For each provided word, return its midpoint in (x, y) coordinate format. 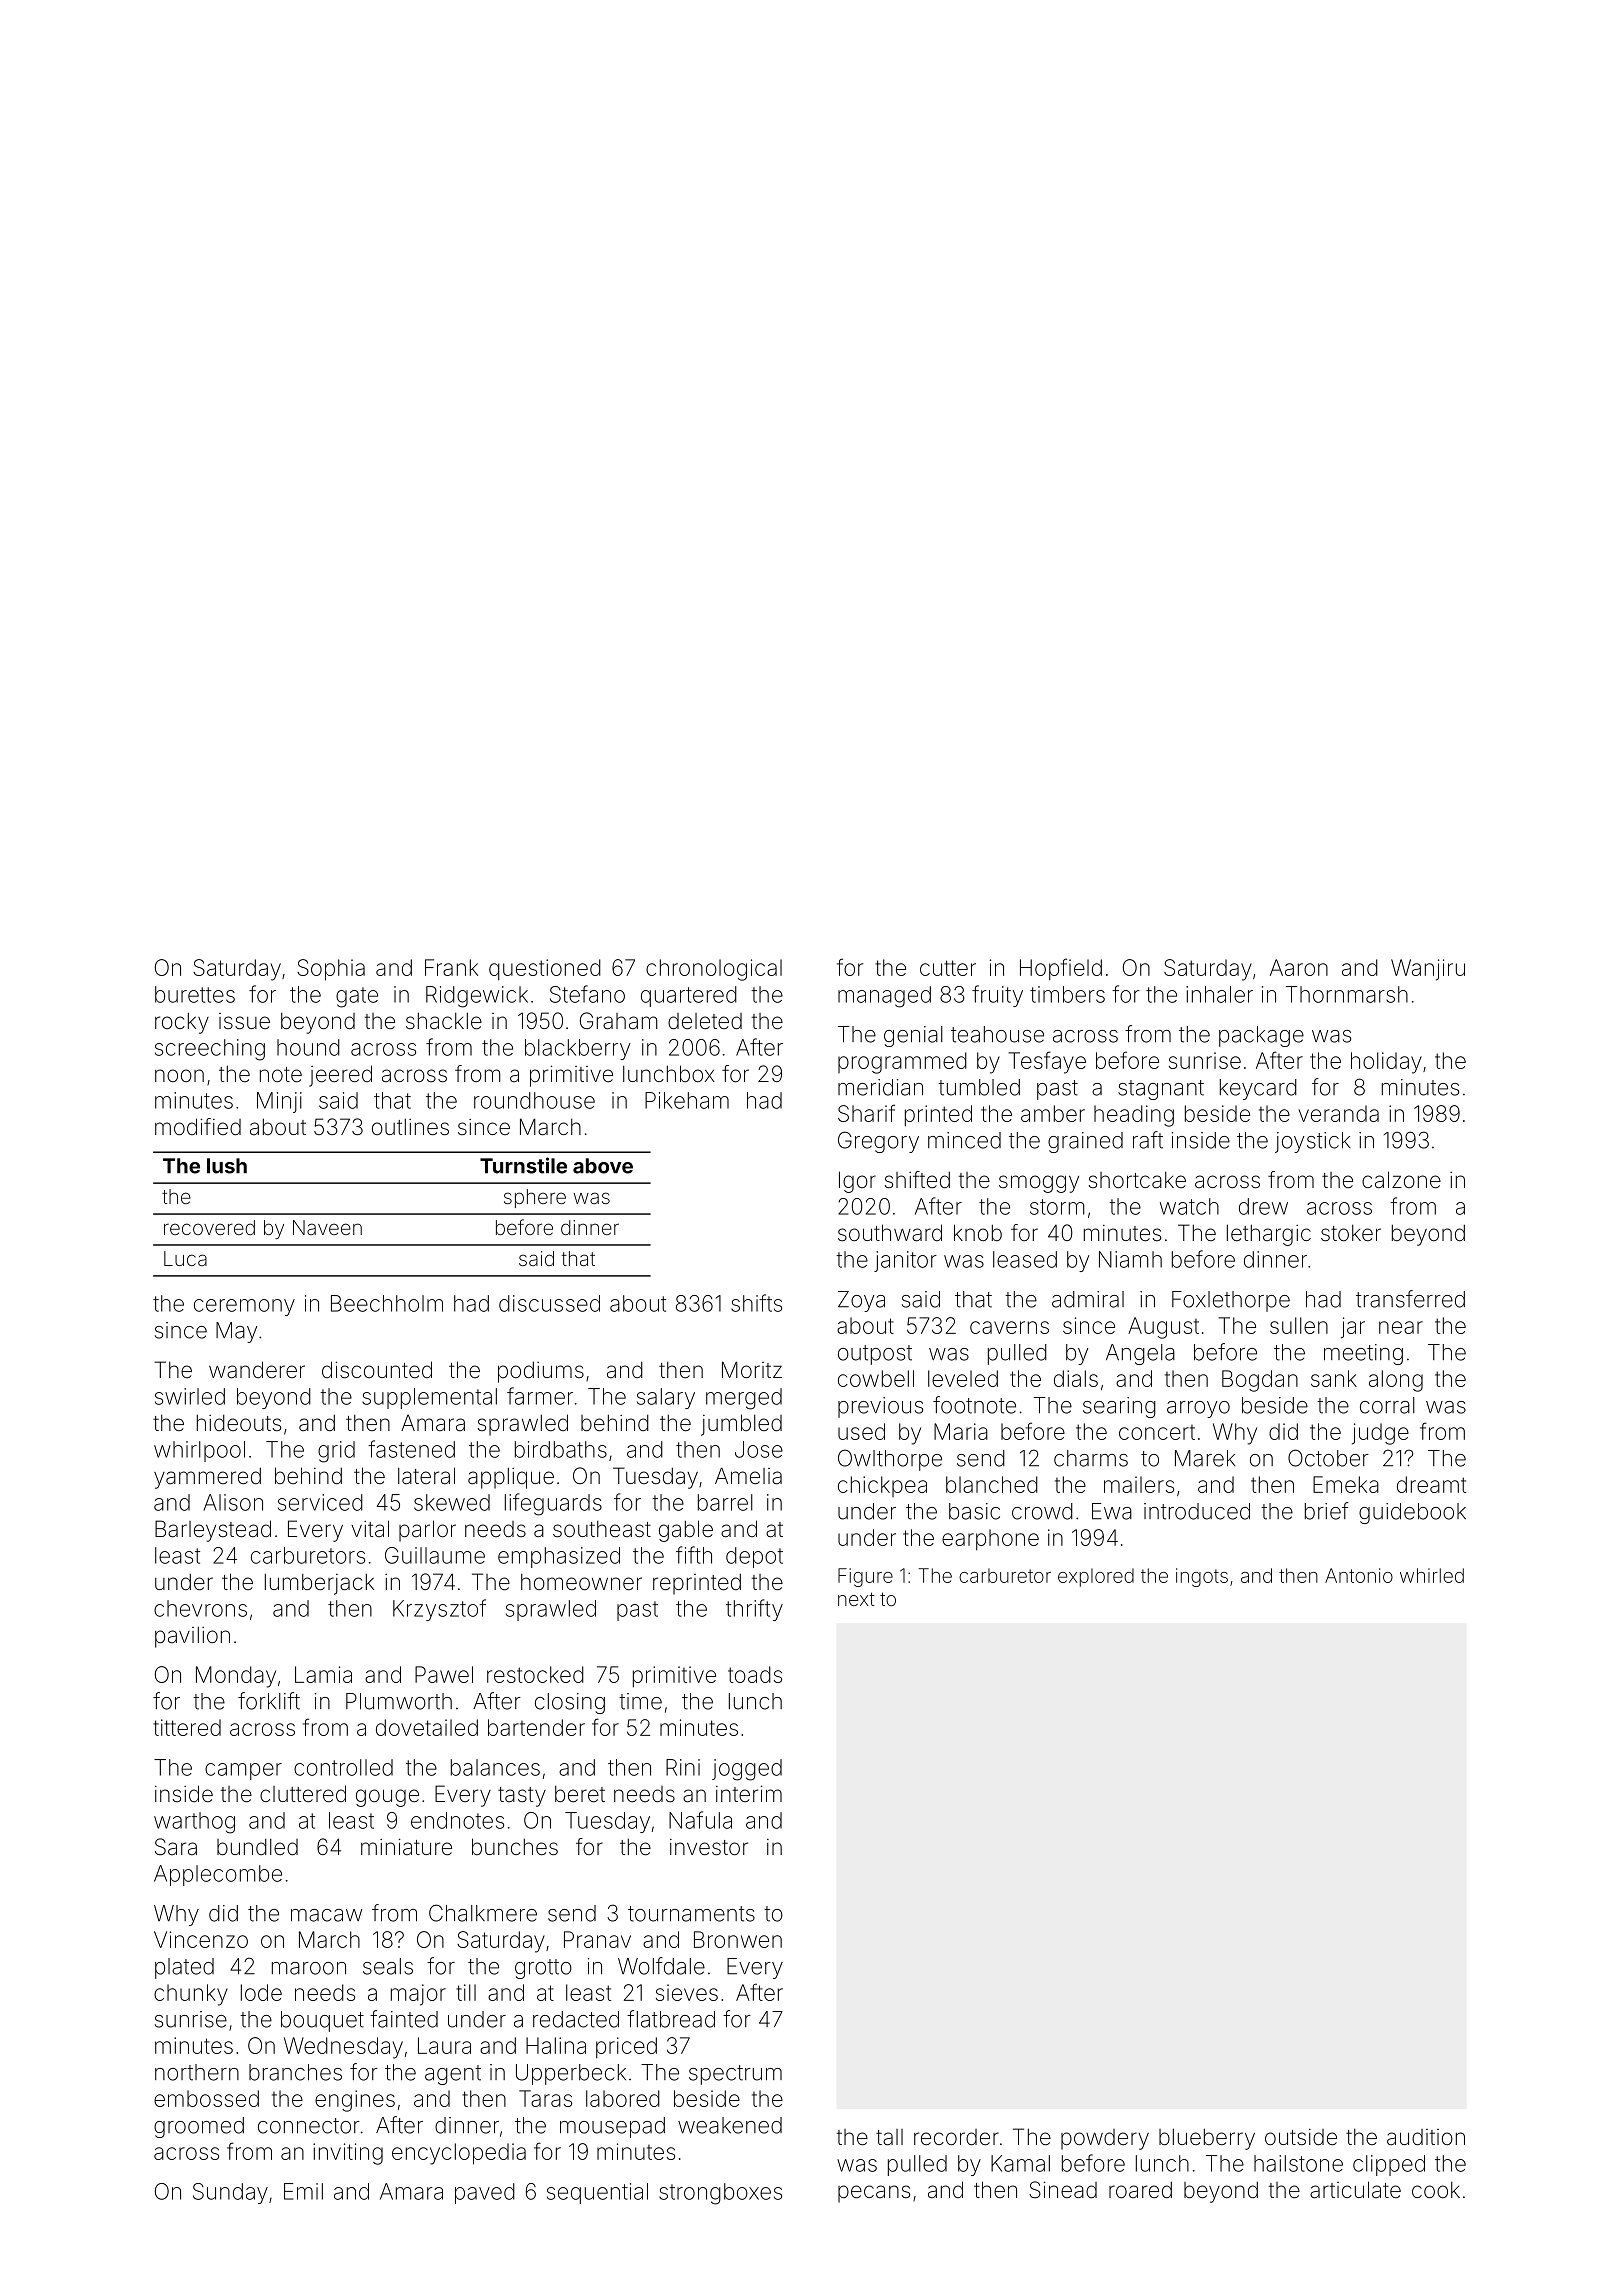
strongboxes (720, 2194)
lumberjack (319, 1584)
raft (1148, 1140)
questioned (545, 969)
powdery (1105, 2139)
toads (755, 1674)
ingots (1202, 1577)
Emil (303, 2191)
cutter (948, 968)
